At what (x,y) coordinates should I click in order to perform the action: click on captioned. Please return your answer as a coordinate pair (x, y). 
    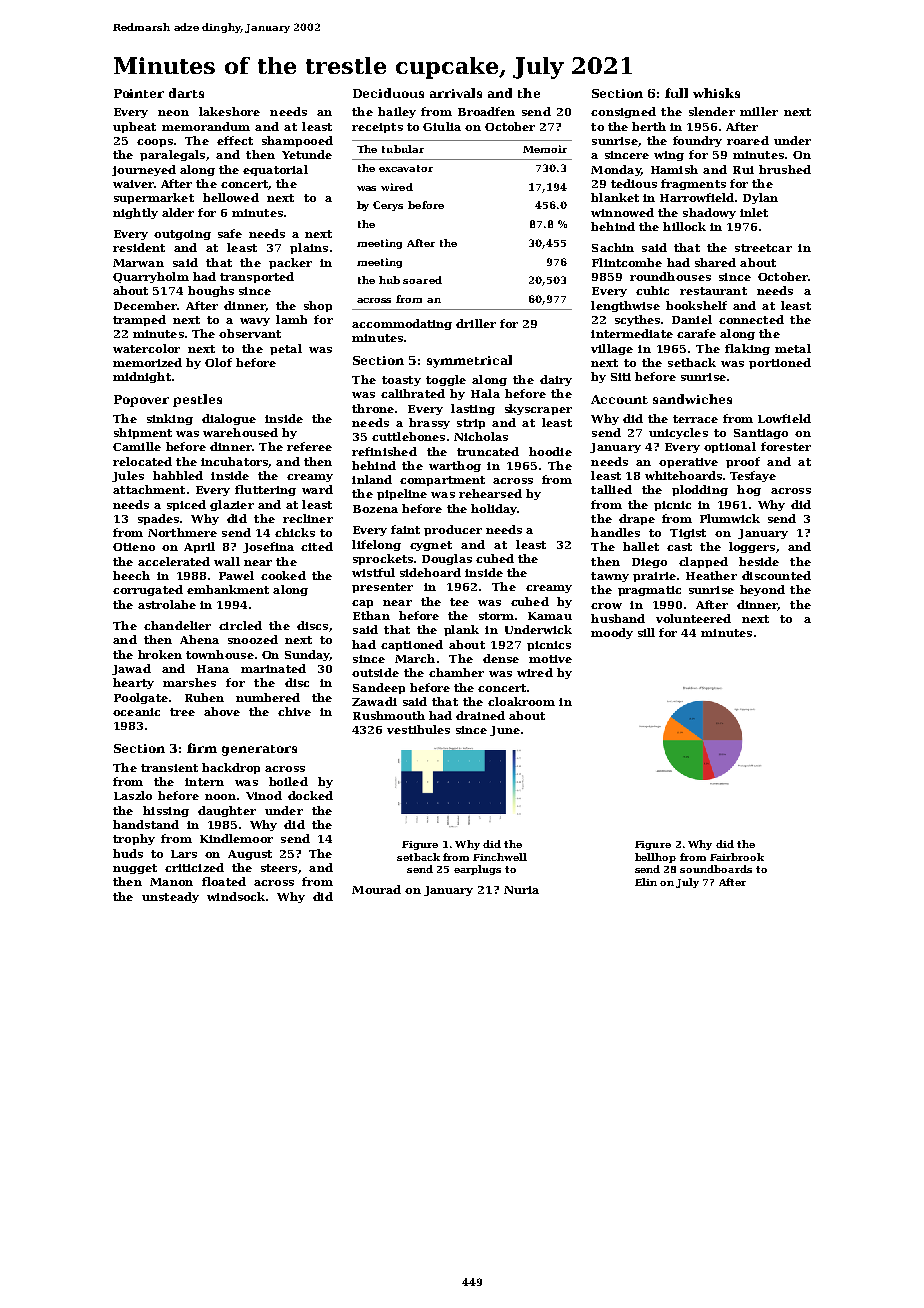
    Looking at the image, I should click on (412, 645).
